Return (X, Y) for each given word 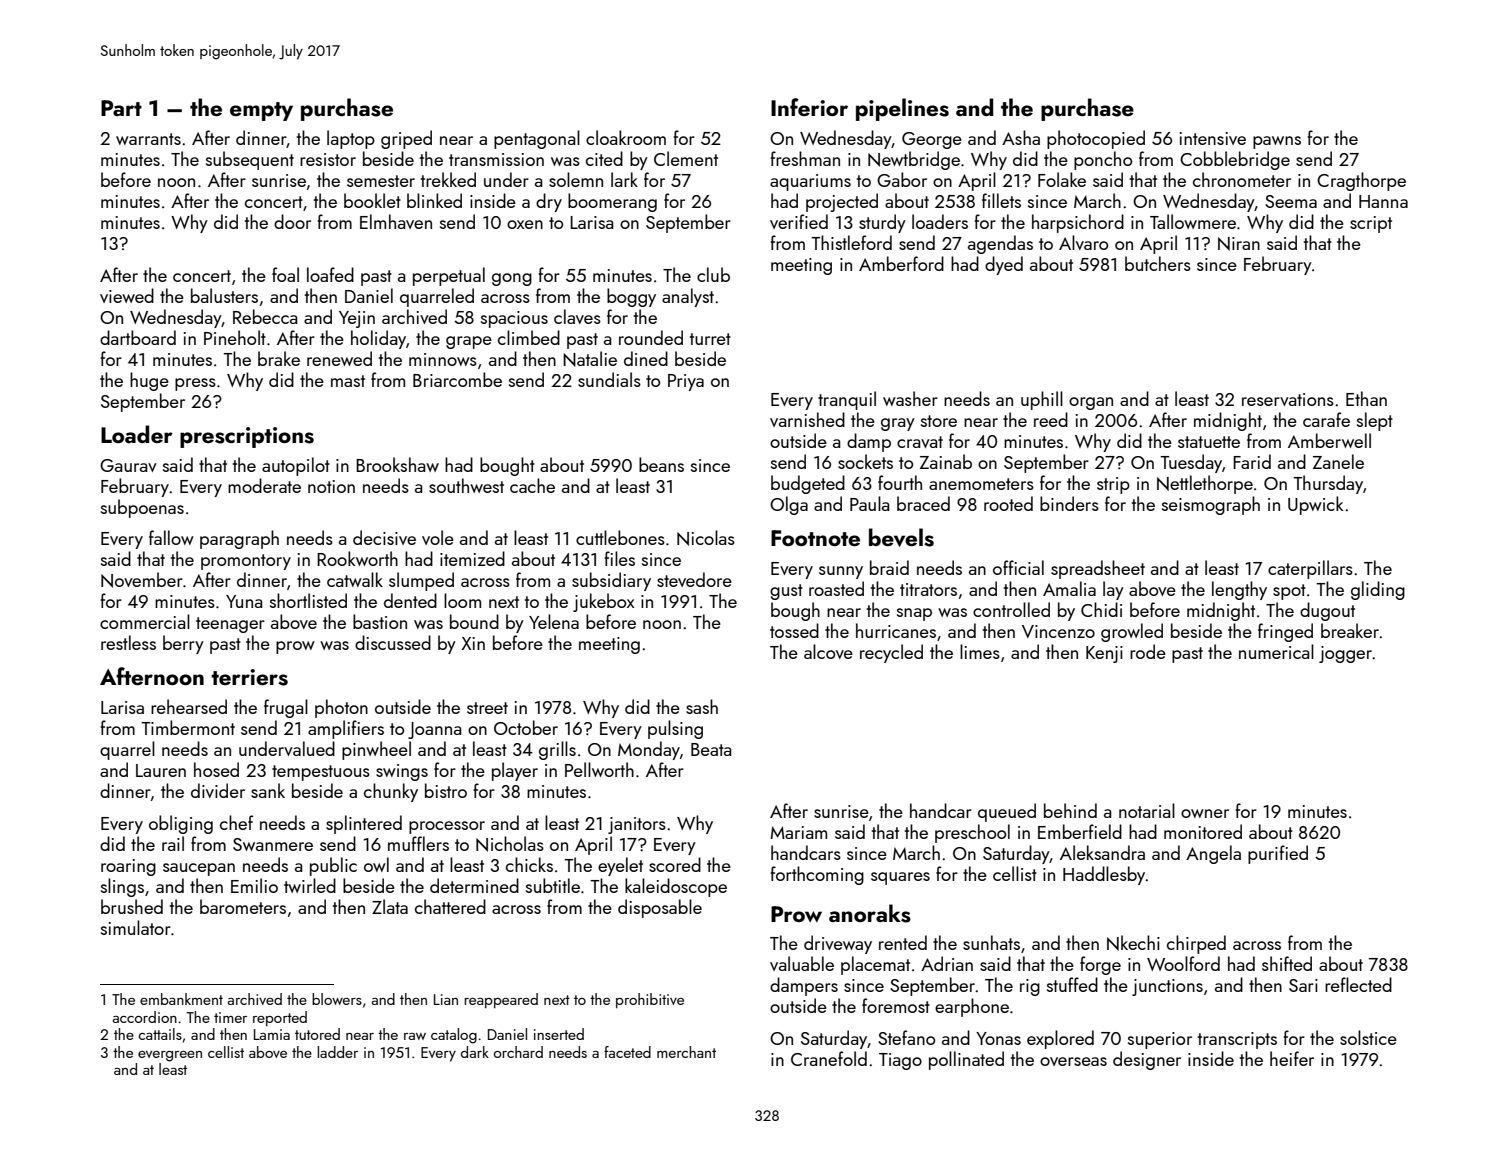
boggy (631, 297)
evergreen (170, 1056)
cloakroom (626, 137)
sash (702, 706)
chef (236, 822)
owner (1205, 813)
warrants (148, 139)
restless (128, 642)
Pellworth (599, 769)
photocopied (1096, 139)
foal (285, 274)
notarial (1147, 810)
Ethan (1366, 398)
